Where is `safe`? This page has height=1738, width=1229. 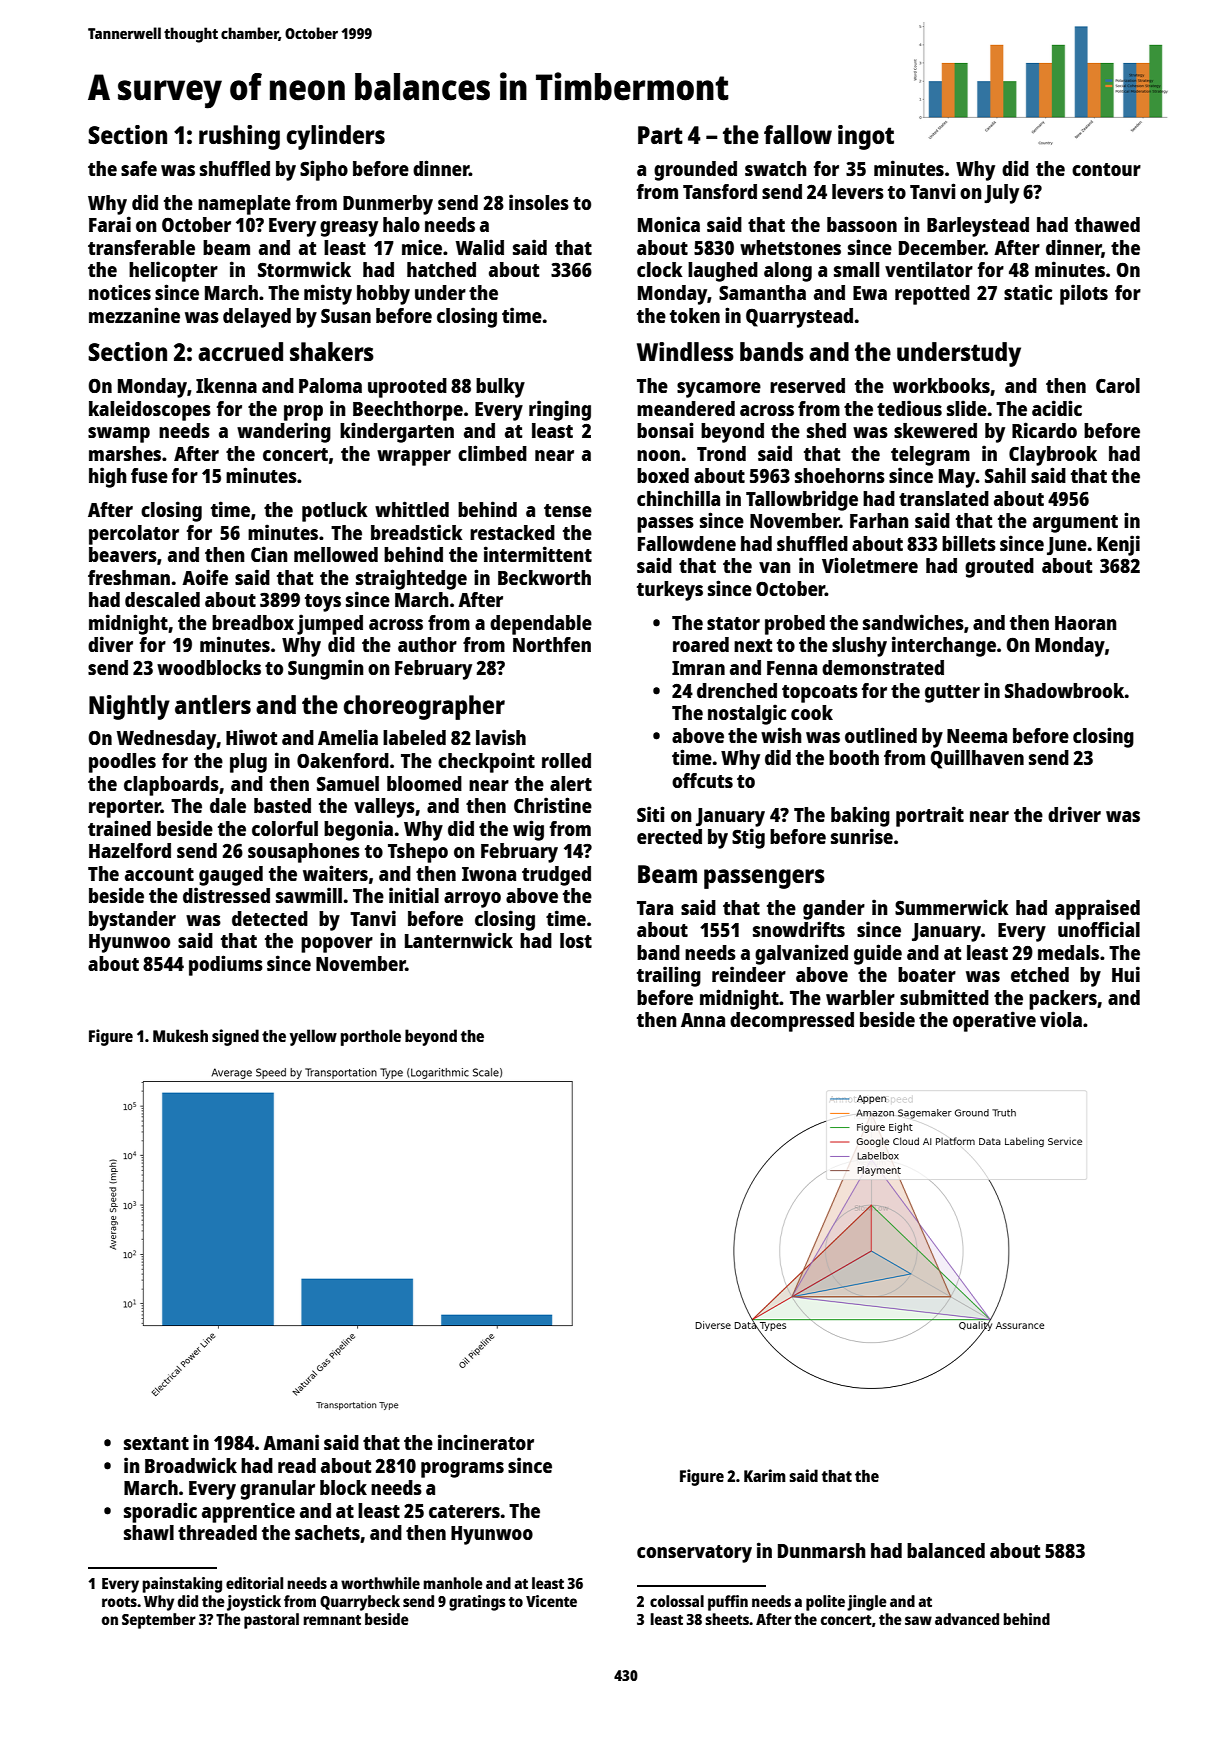 safe is located at coordinates (139, 168).
